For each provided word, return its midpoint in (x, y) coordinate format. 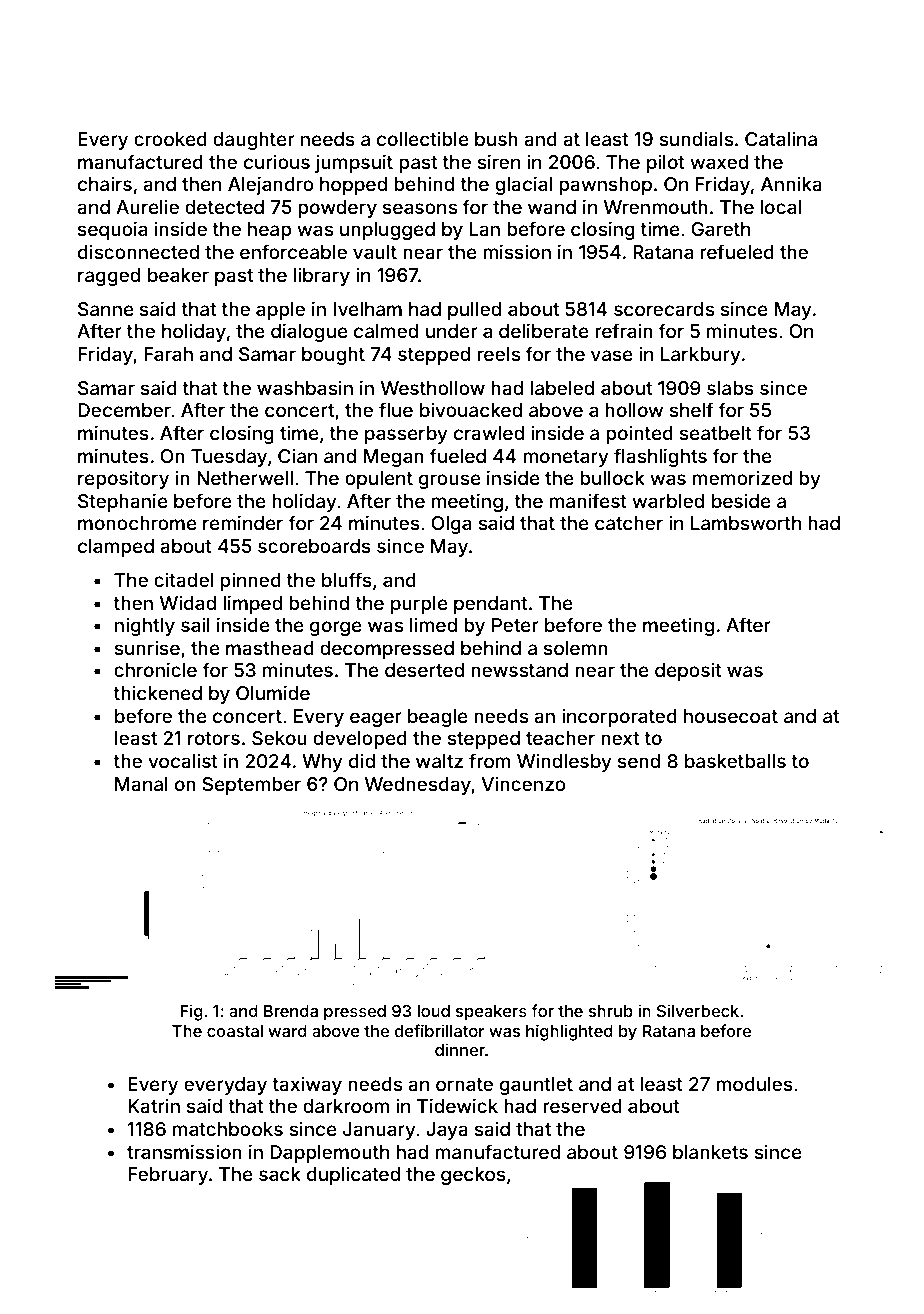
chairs (105, 183)
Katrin (154, 1105)
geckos (473, 1176)
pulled (474, 311)
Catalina (781, 138)
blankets (710, 1152)
